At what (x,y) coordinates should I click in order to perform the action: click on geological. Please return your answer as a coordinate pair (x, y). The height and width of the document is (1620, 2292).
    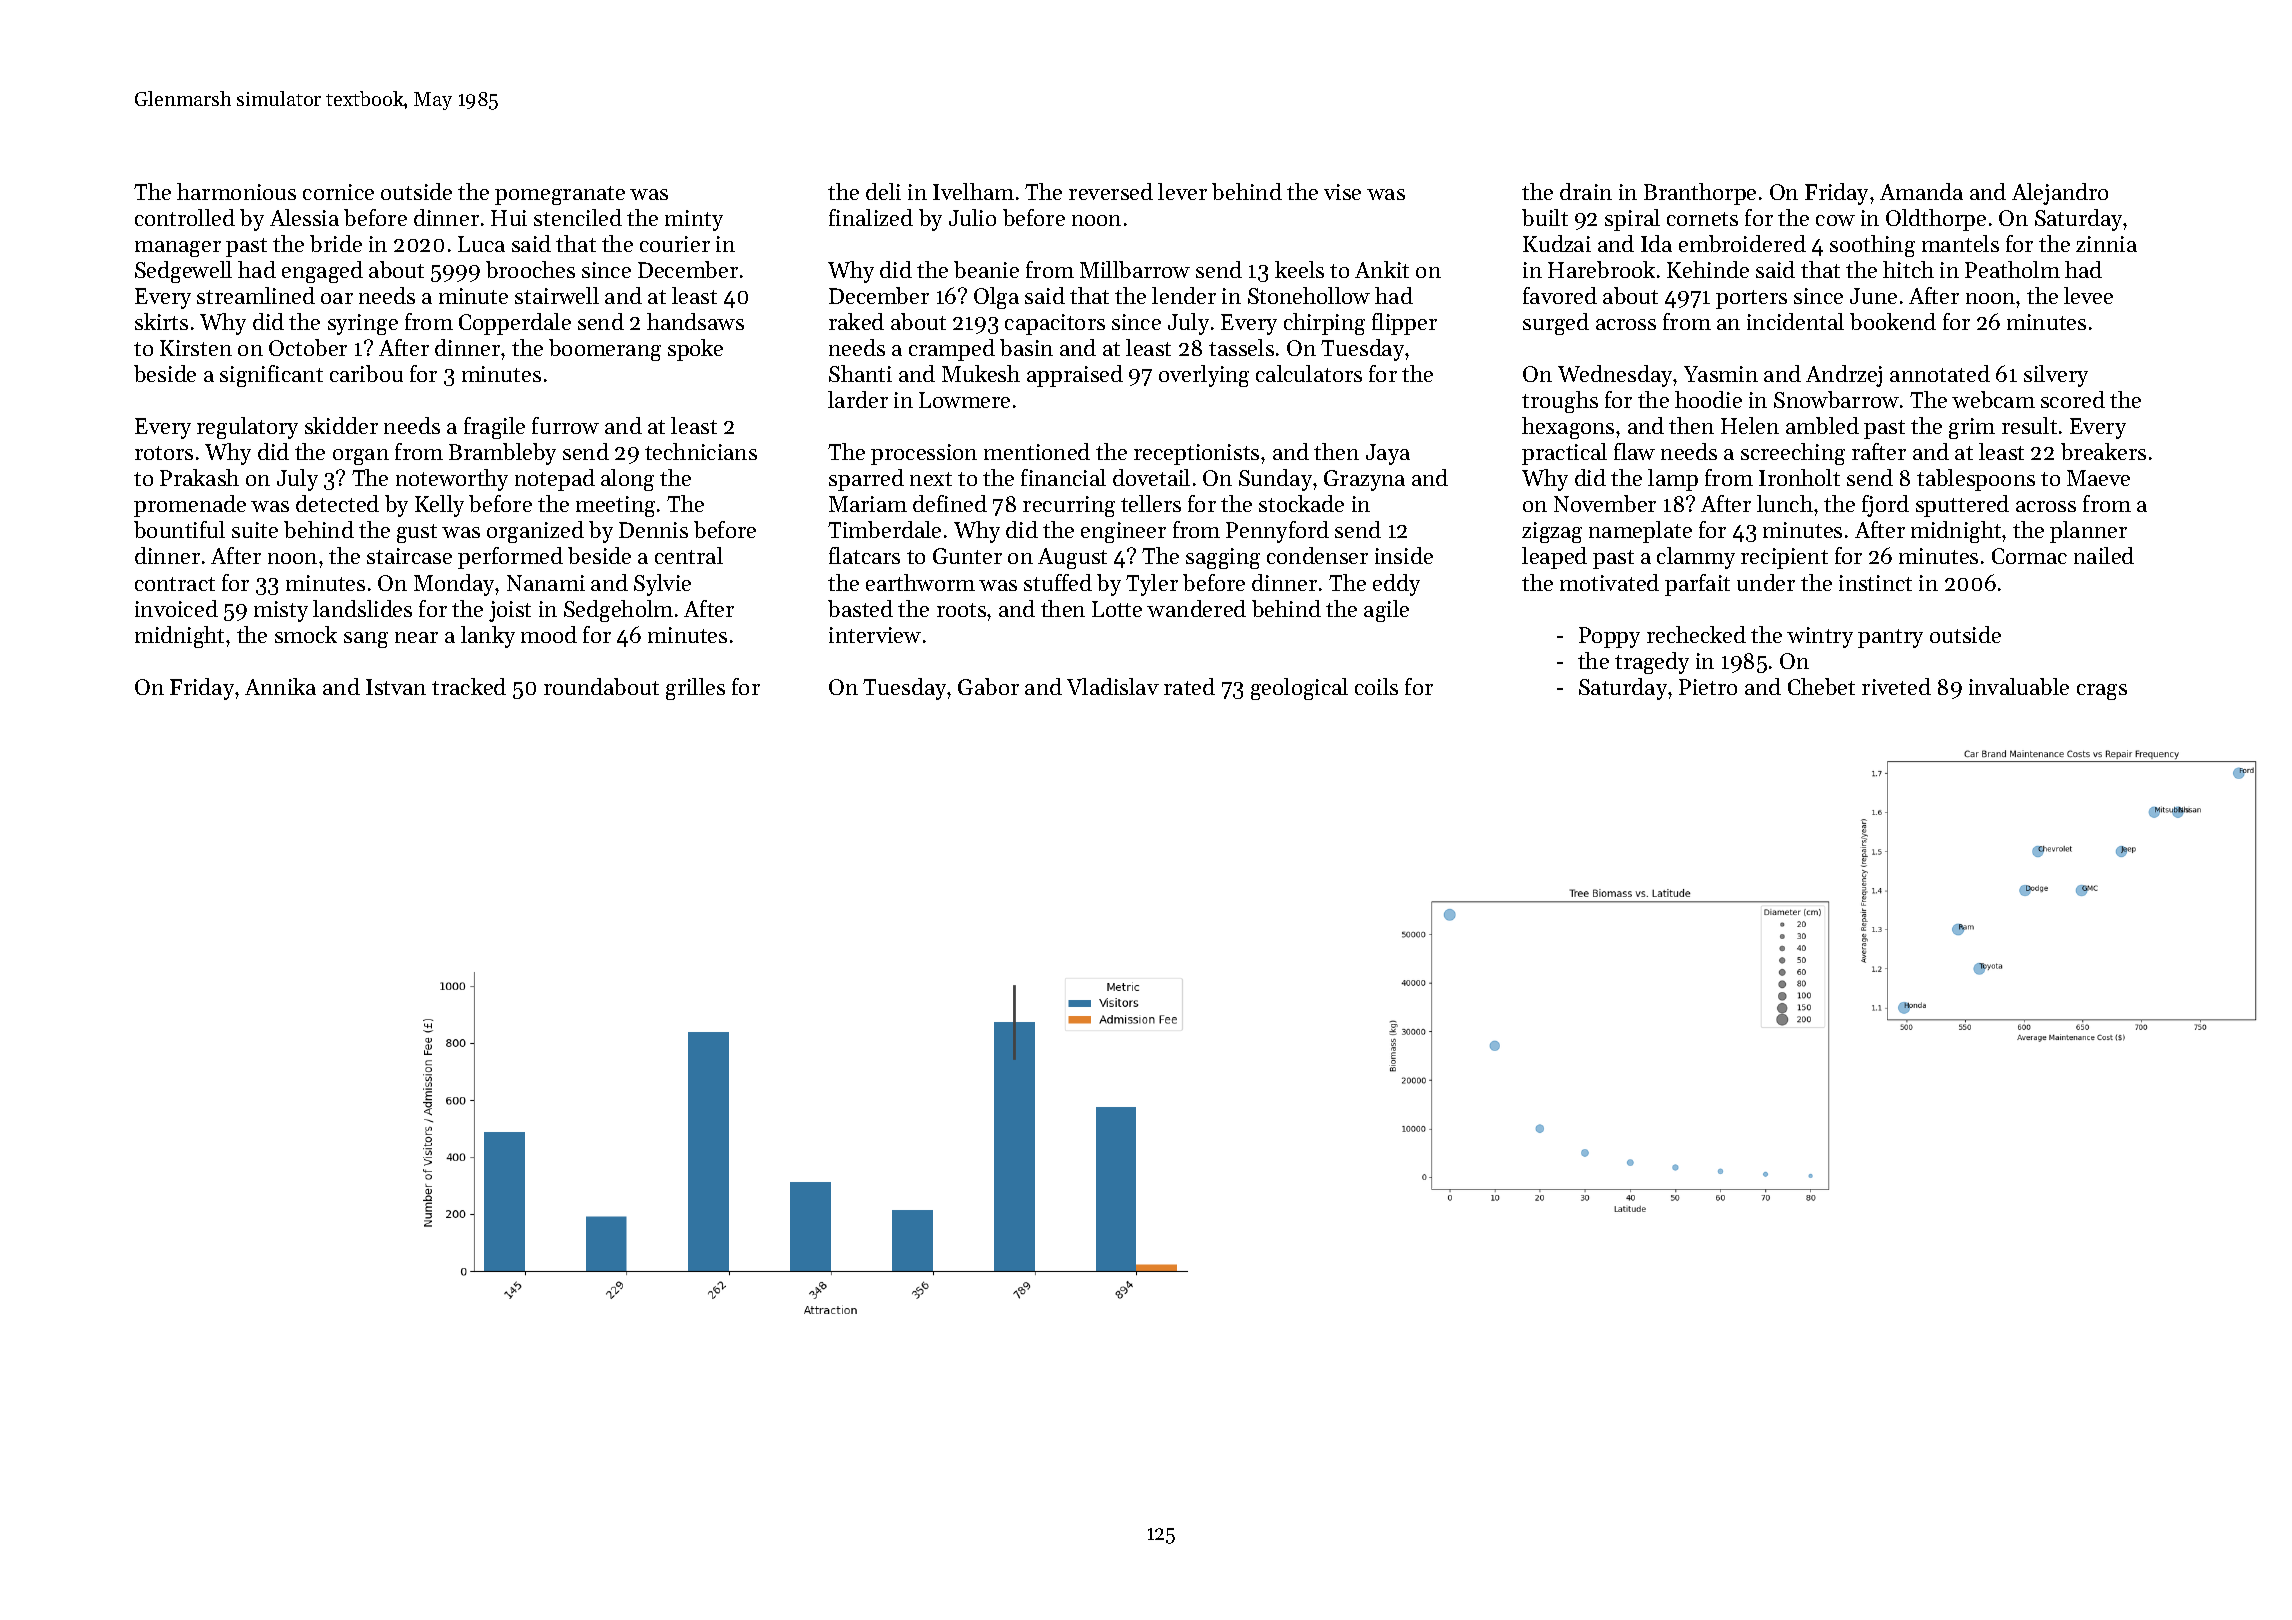
    Looking at the image, I should click on (1299, 689).
